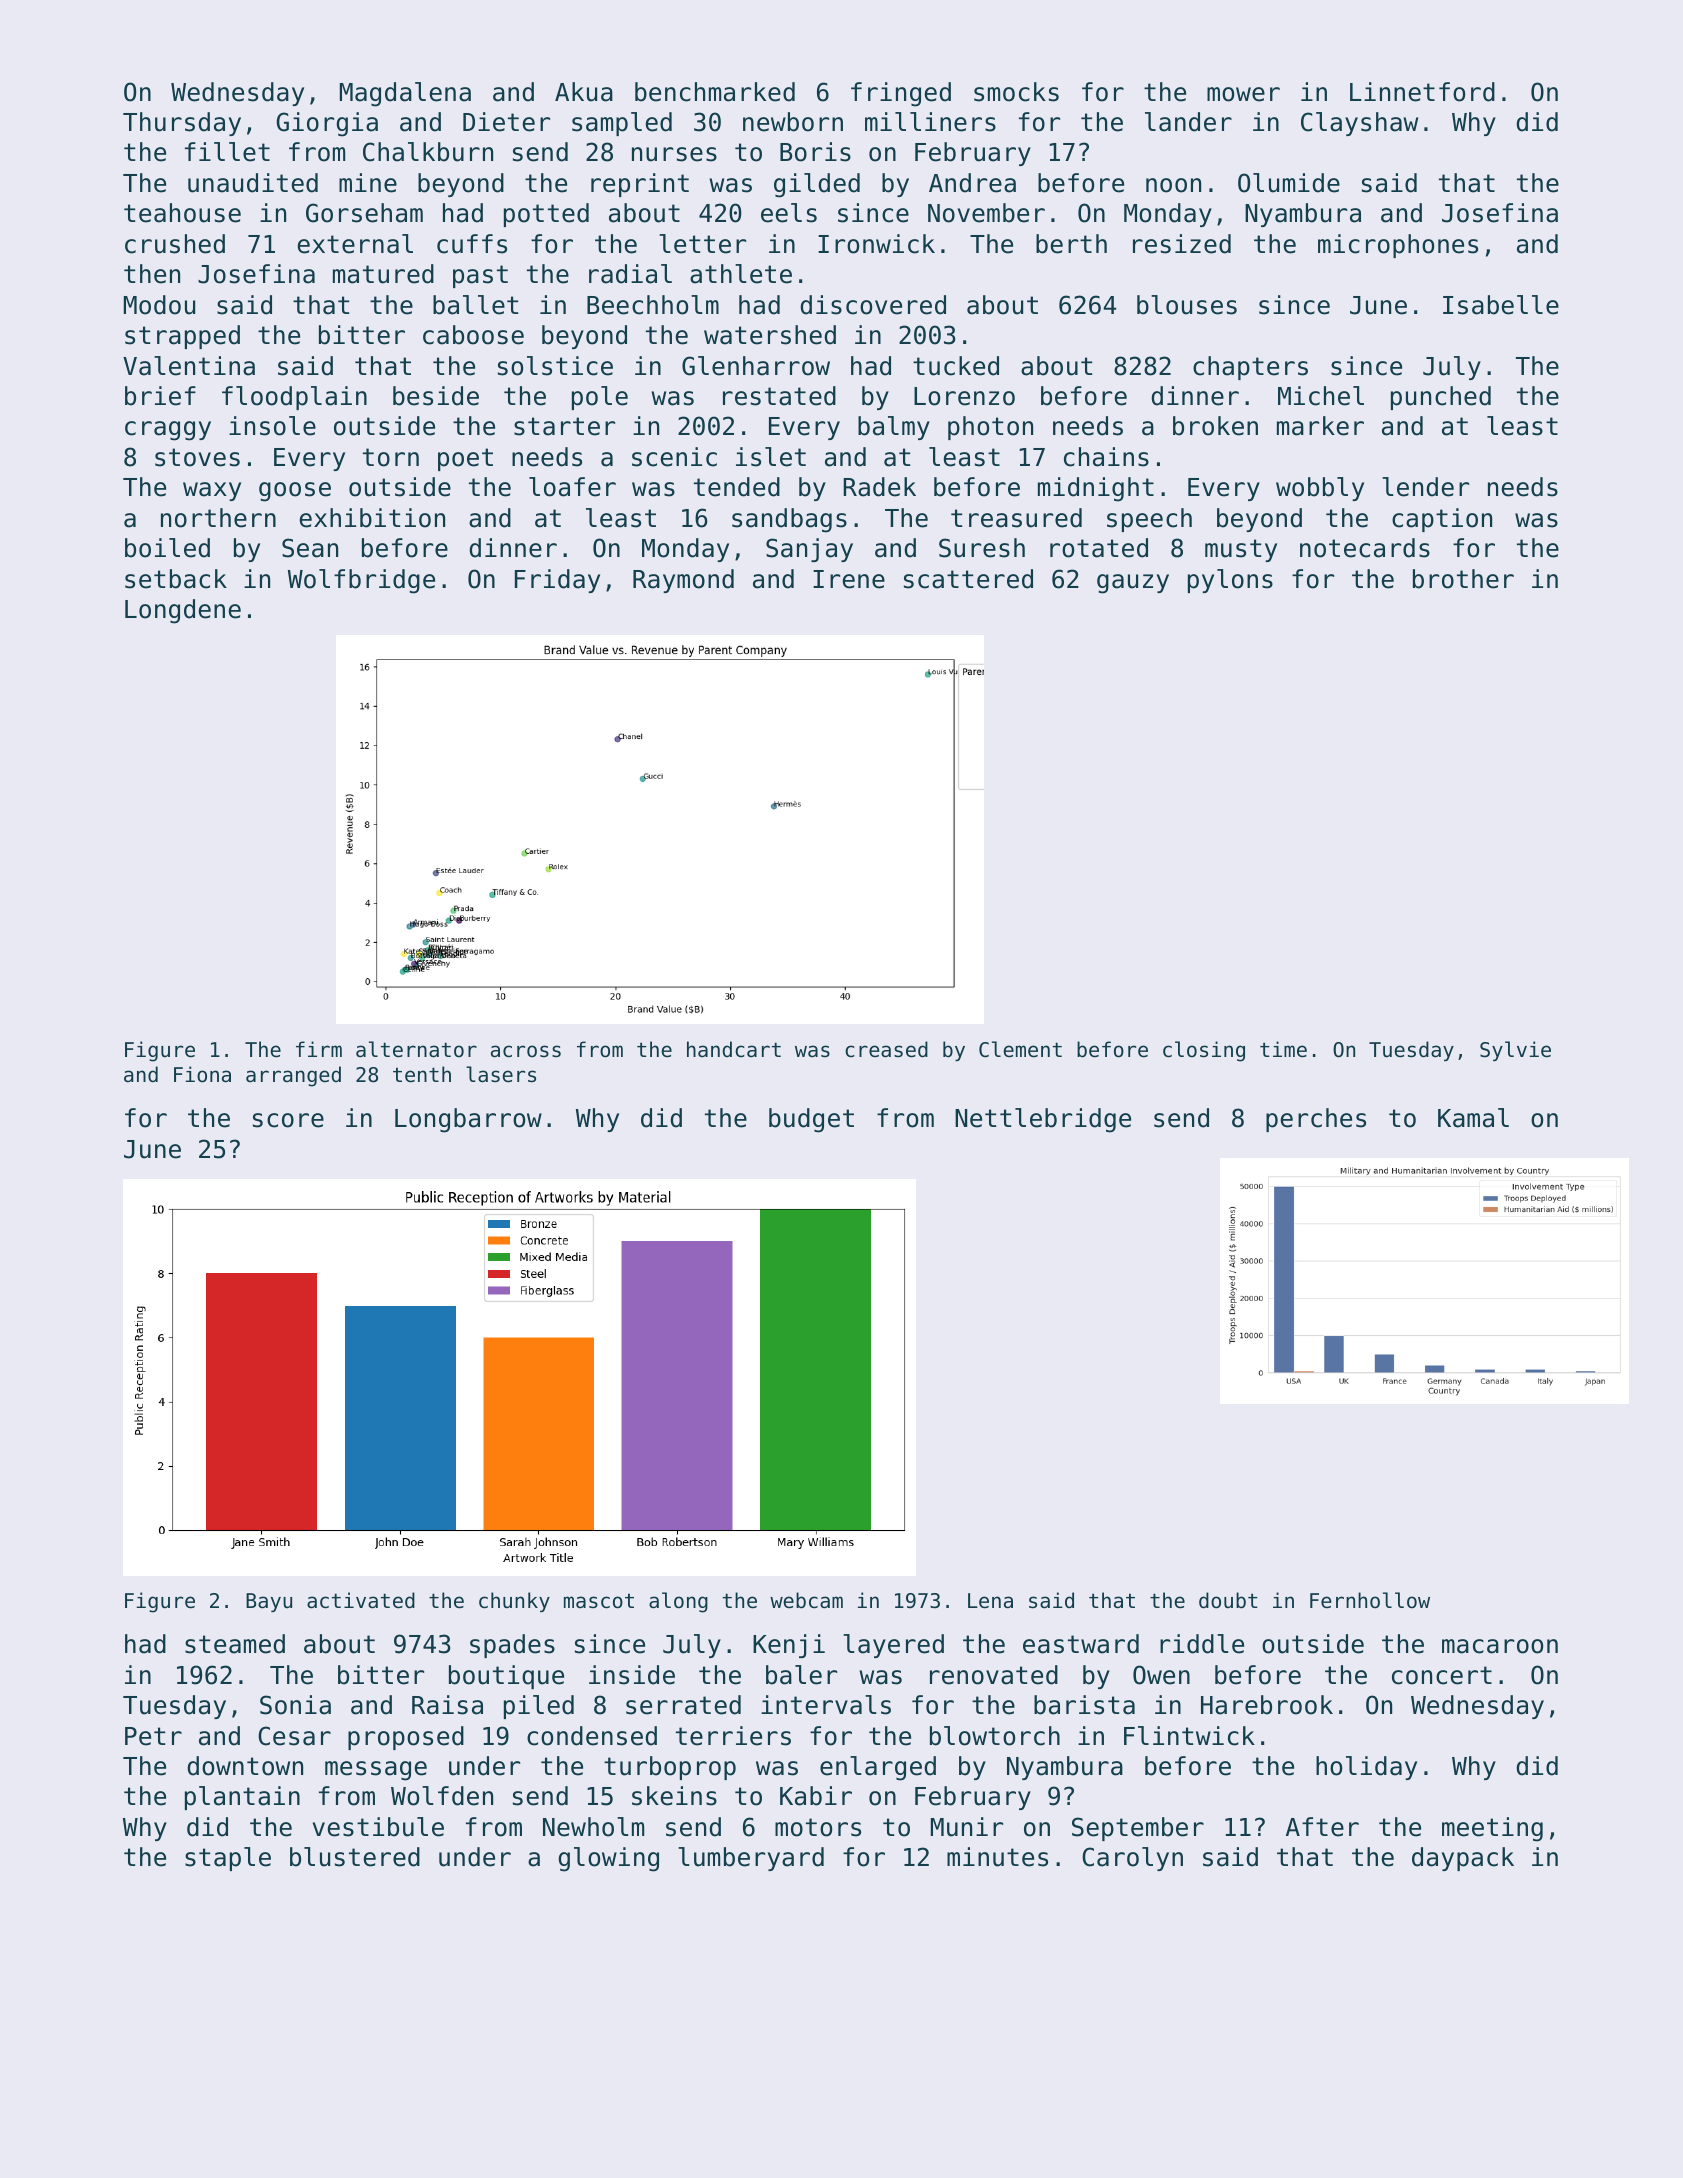 The image size is (1683, 2178). What do you see at coordinates (416, 1049) in the image?
I see `alternator` at bounding box center [416, 1049].
